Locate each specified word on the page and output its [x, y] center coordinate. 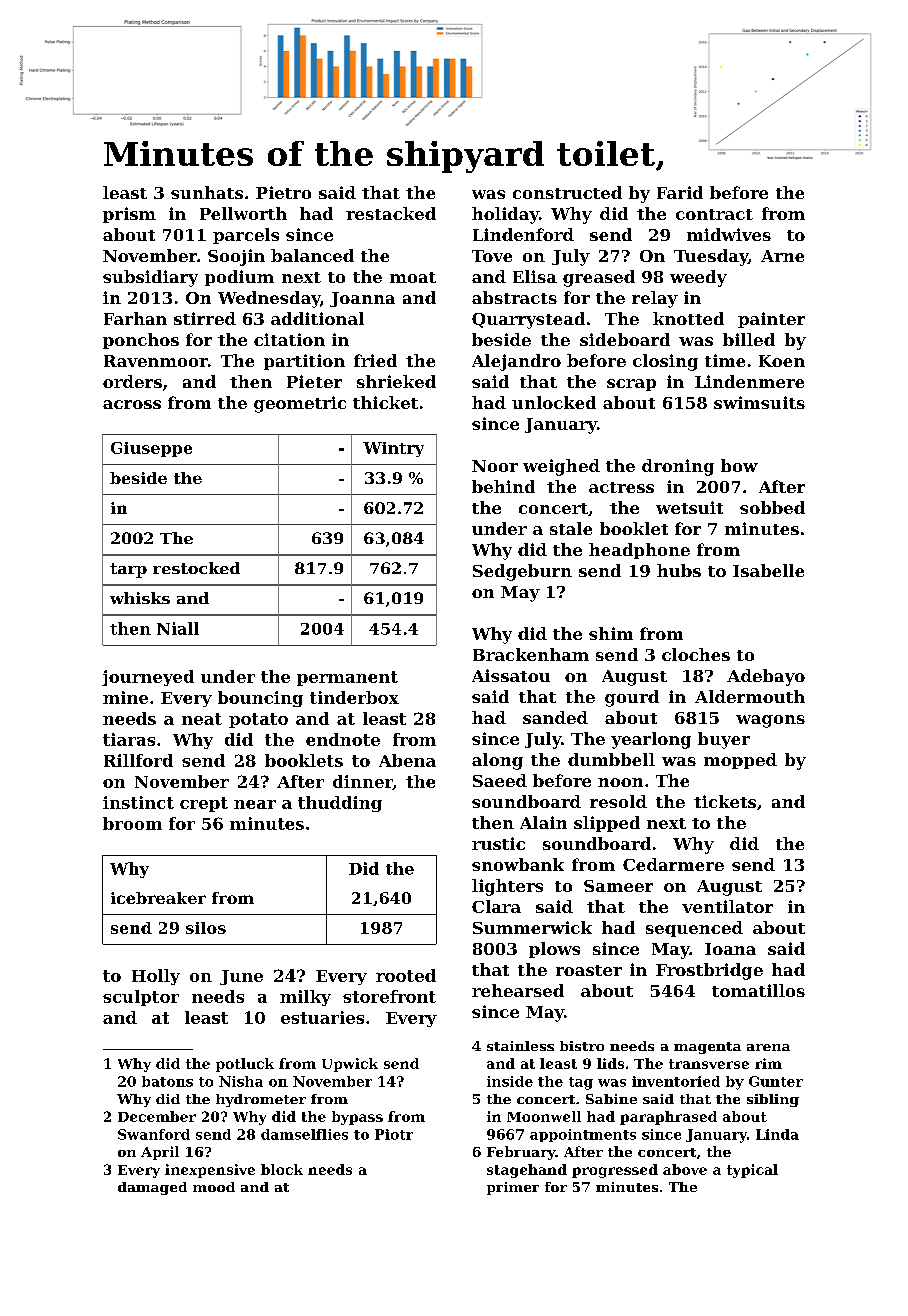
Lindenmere [749, 381]
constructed [567, 192]
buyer [724, 740]
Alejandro [516, 362]
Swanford [154, 1134]
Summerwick [532, 927]
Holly [156, 977]
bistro [582, 1046]
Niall [178, 628]
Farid [680, 192]
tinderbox [354, 697]
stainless [520, 1046]
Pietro [283, 192]
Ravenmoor [156, 361]
